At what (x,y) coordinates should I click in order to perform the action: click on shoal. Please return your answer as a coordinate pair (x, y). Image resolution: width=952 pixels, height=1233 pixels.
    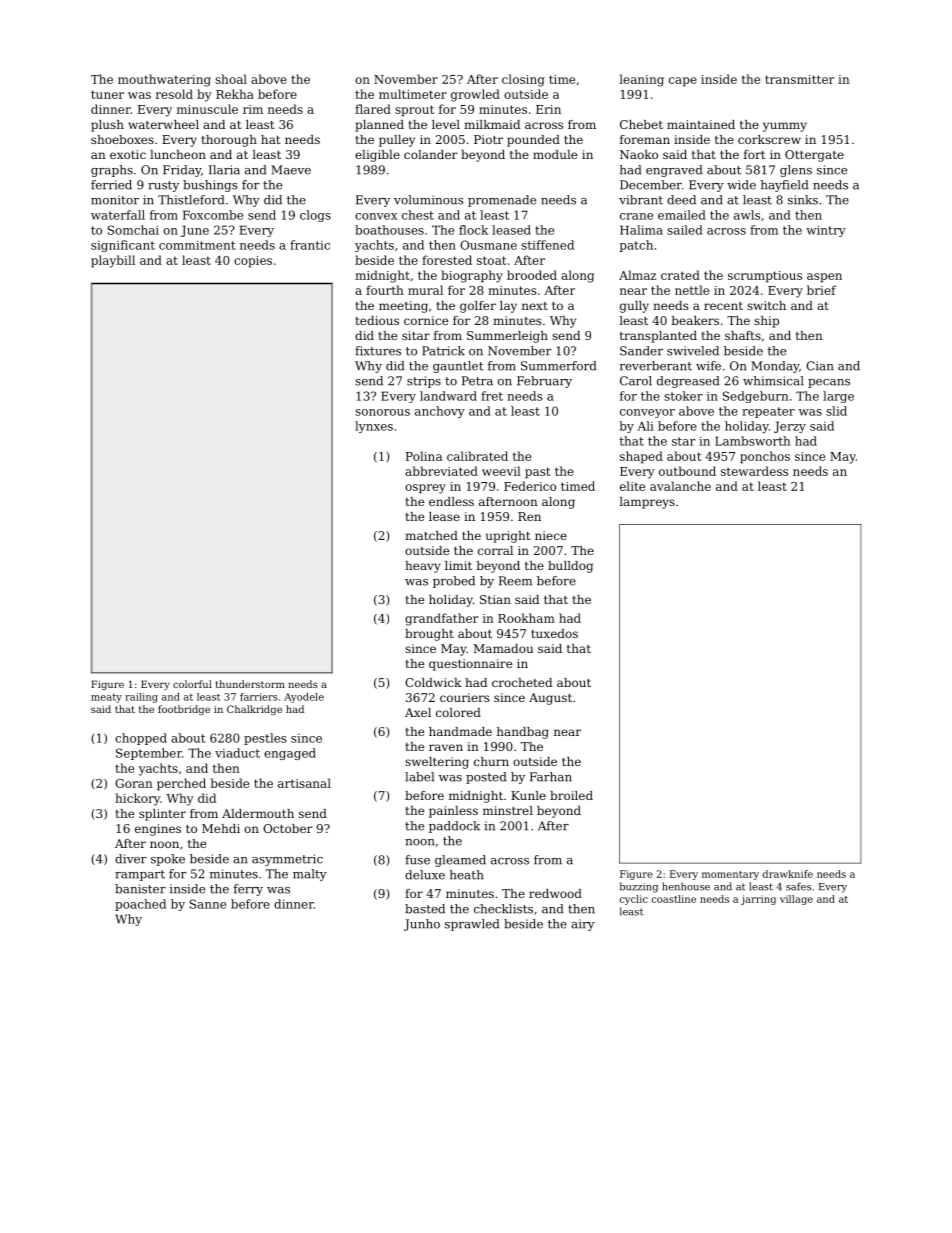
    Looking at the image, I should click on (231, 79).
